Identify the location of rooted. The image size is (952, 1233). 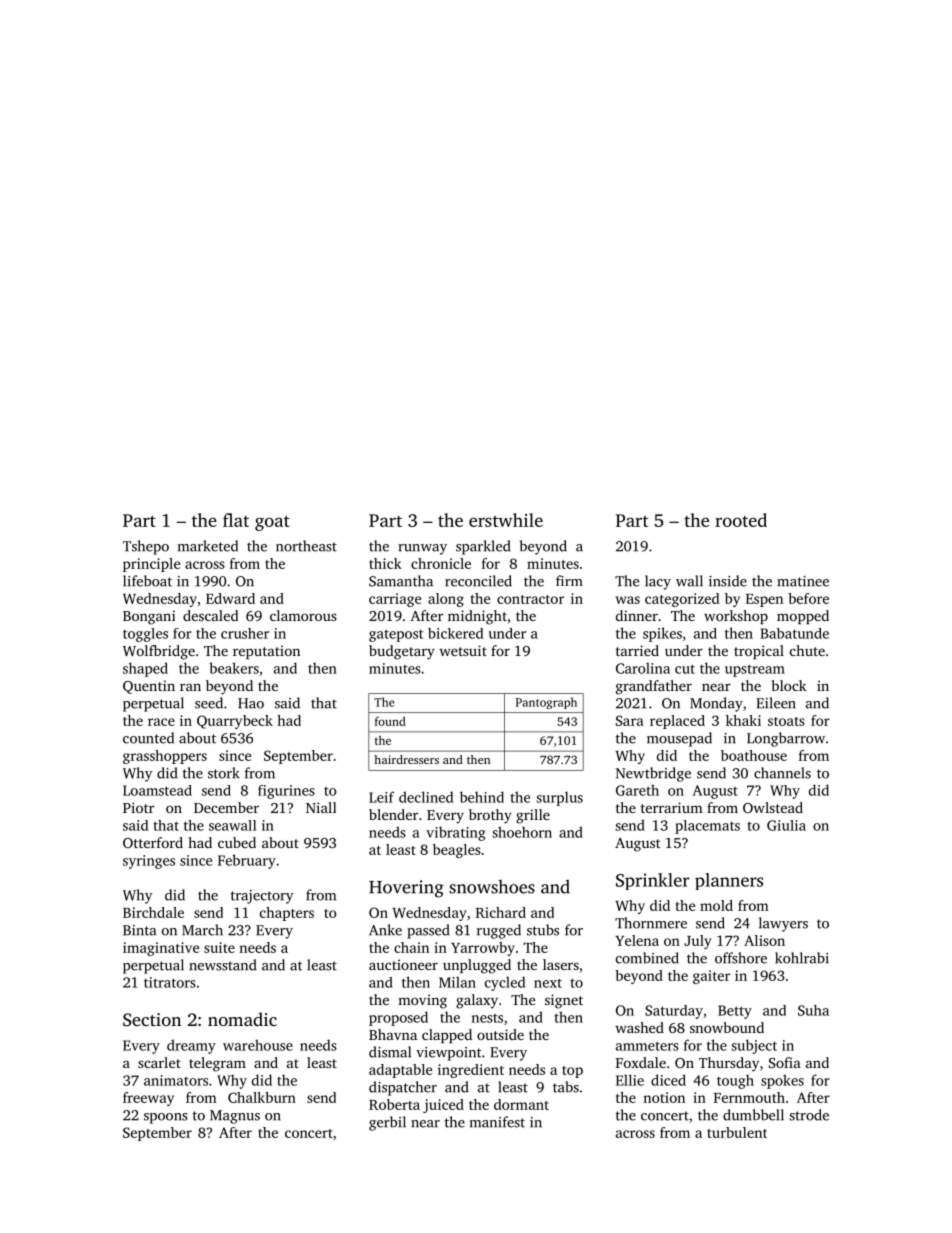
(741, 520).
